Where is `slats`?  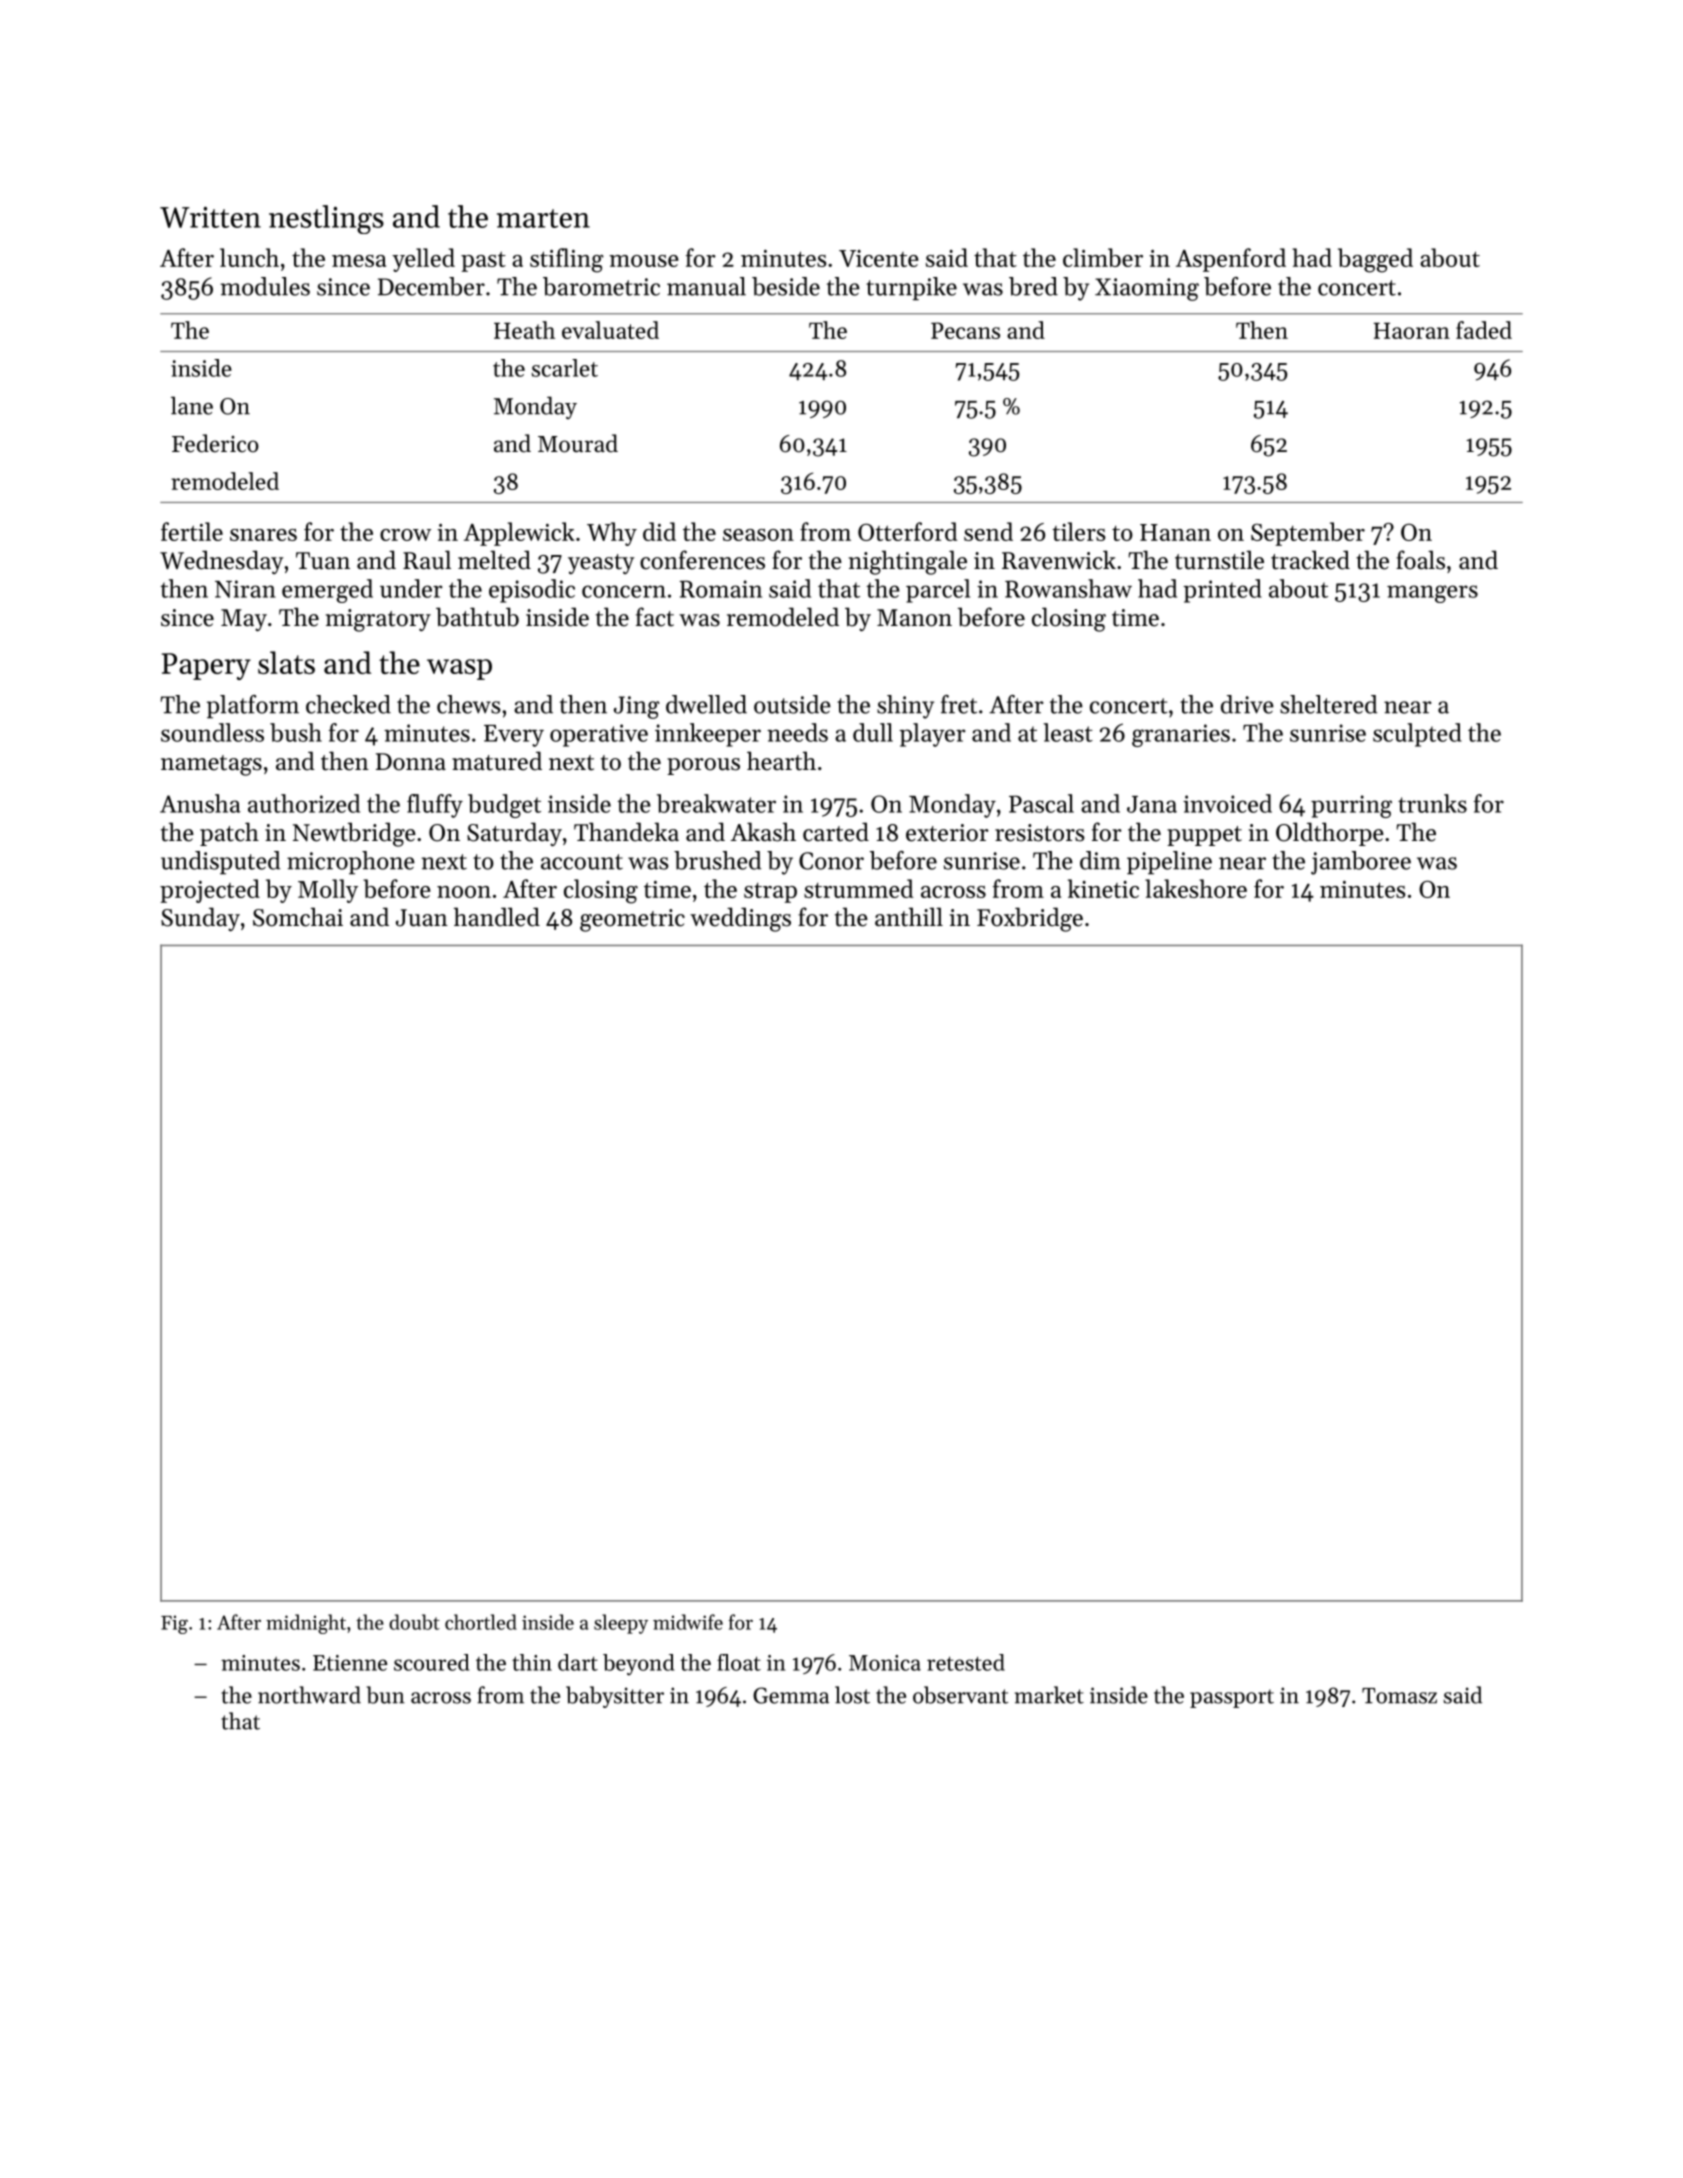
slats is located at coordinates (286, 662).
